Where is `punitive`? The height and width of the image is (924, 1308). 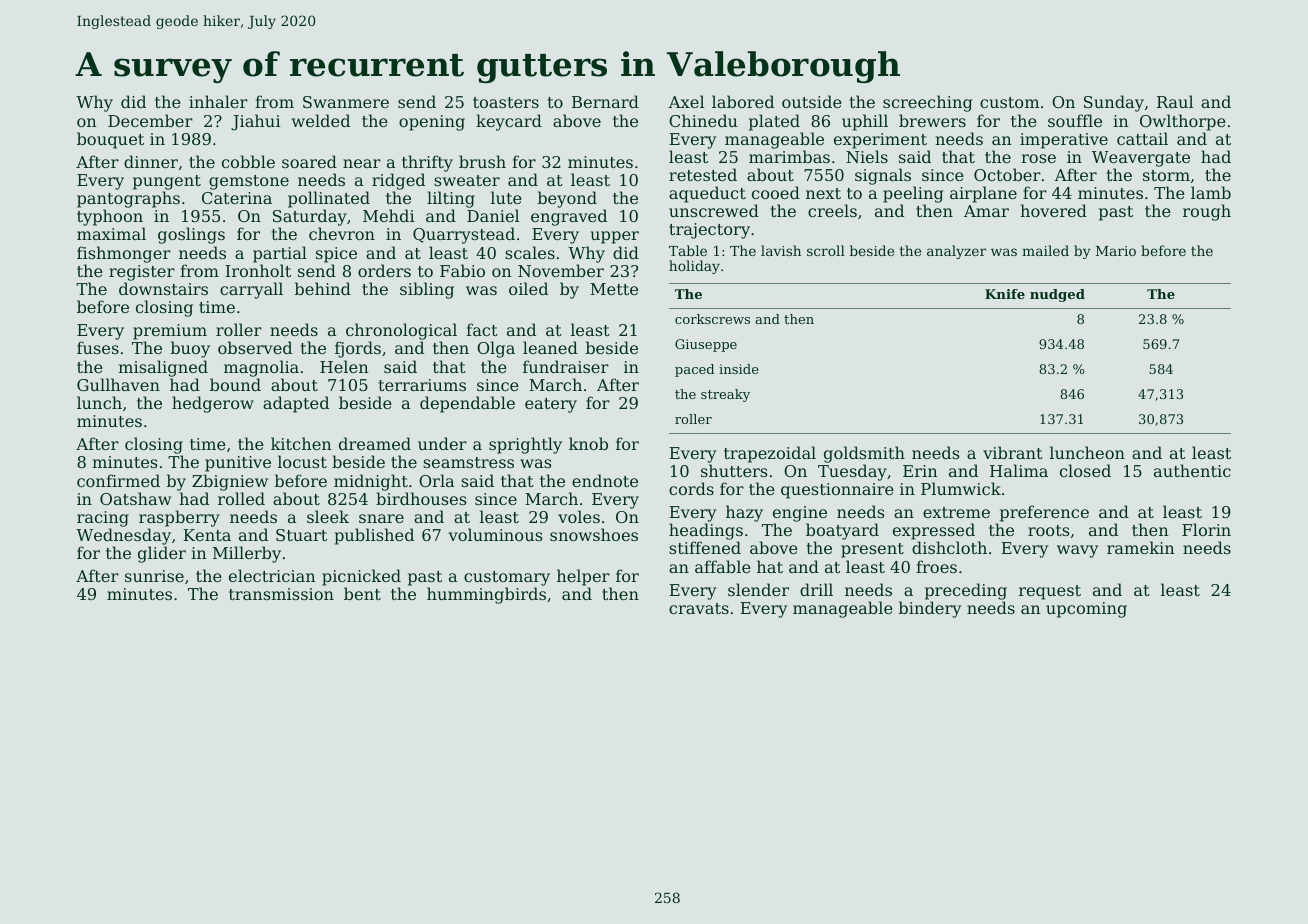 punitive is located at coordinates (238, 464).
